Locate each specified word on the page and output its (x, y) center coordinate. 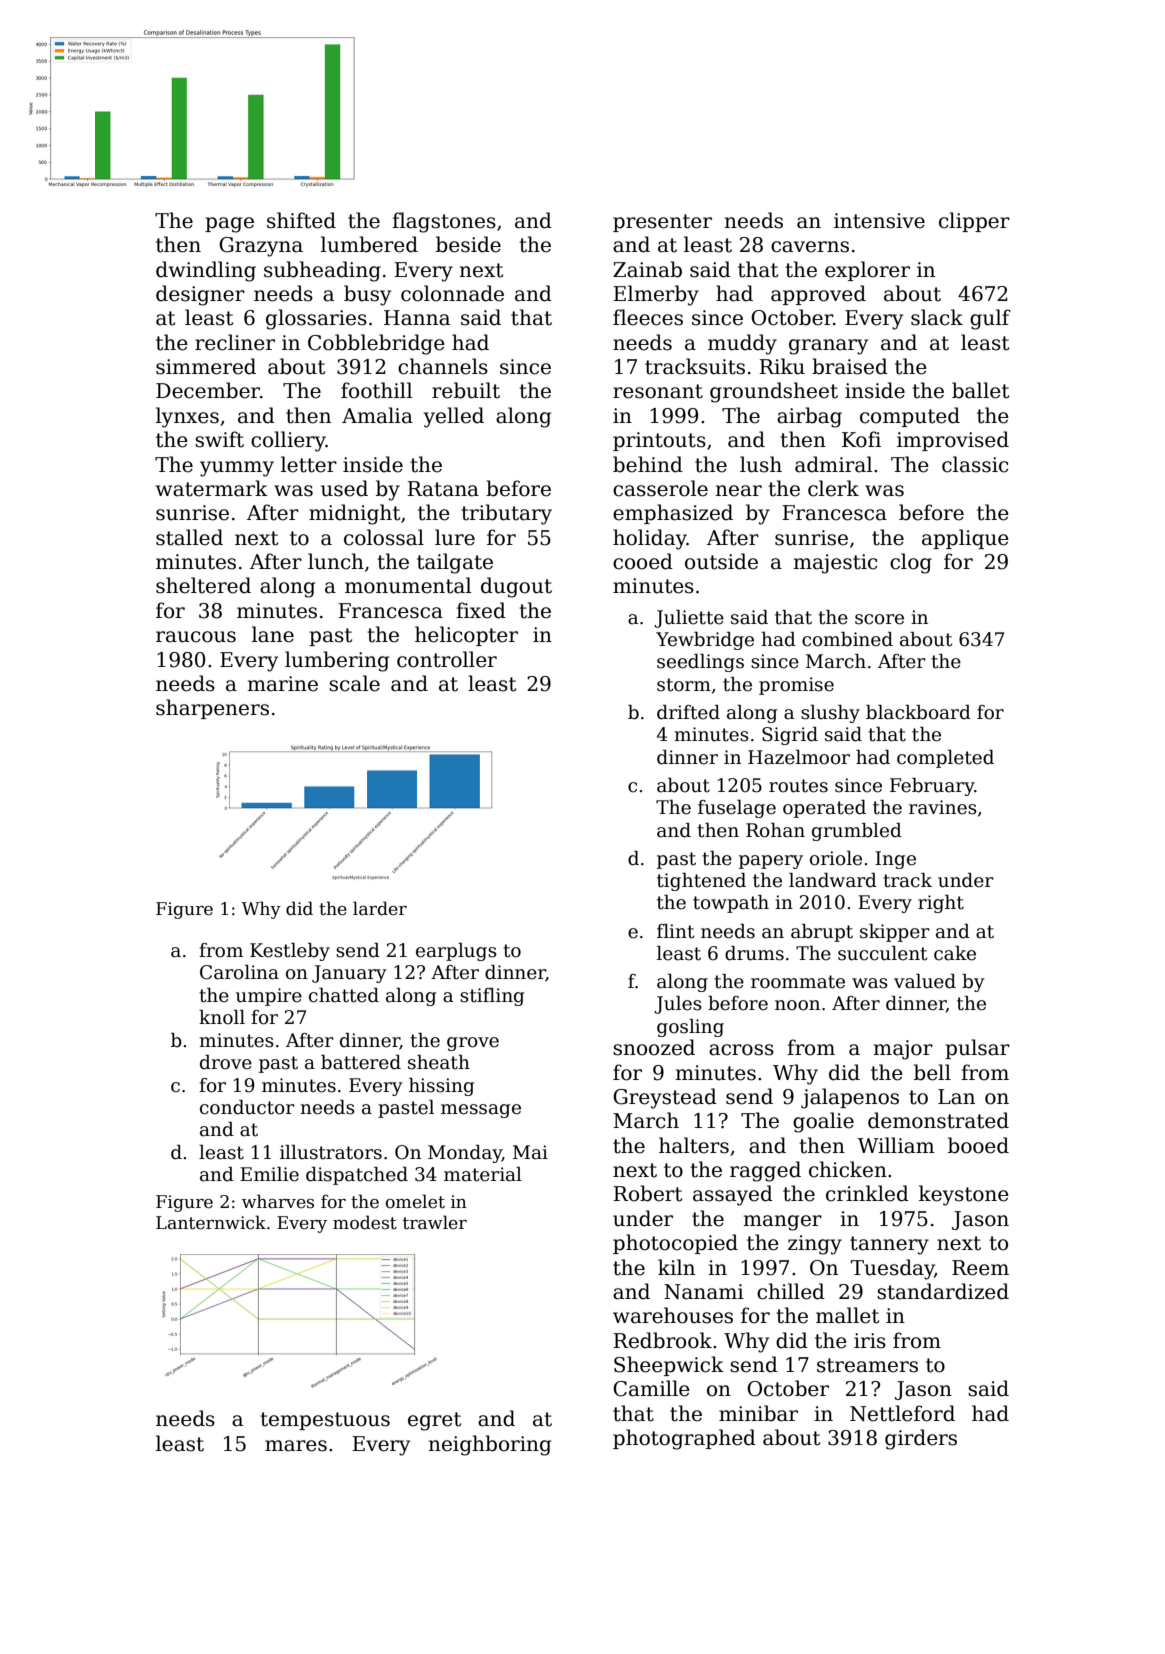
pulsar (977, 1049)
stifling (492, 997)
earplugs (456, 952)
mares (296, 1446)
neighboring (489, 1445)
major (903, 1050)
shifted (301, 220)
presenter (662, 223)
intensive (879, 221)
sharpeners (212, 709)
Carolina (239, 972)
